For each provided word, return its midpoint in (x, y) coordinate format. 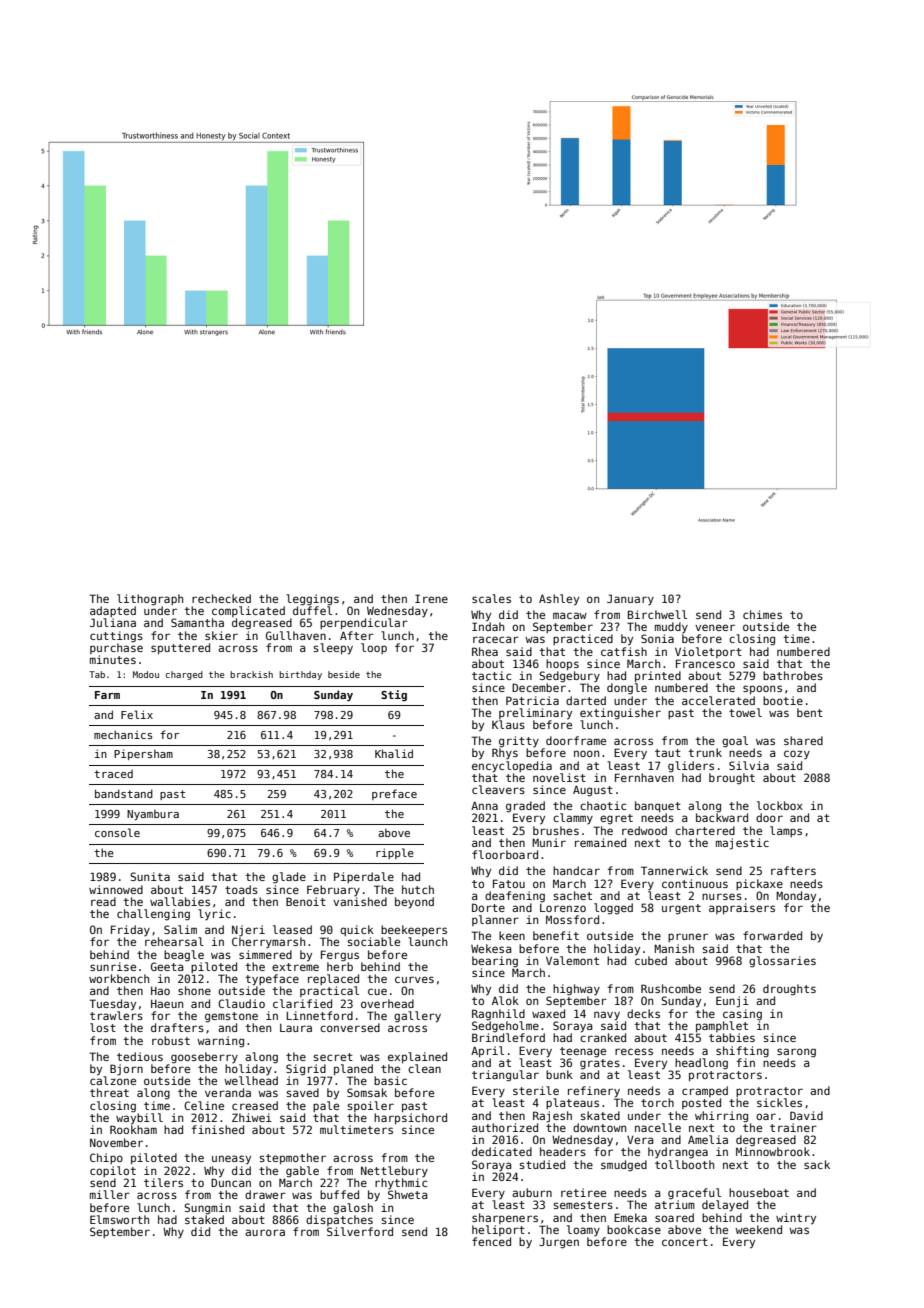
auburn (532, 1192)
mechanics (123, 734)
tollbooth (684, 1164)
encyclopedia (512, 767)
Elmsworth (119, 1219)
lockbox (780, 805)
